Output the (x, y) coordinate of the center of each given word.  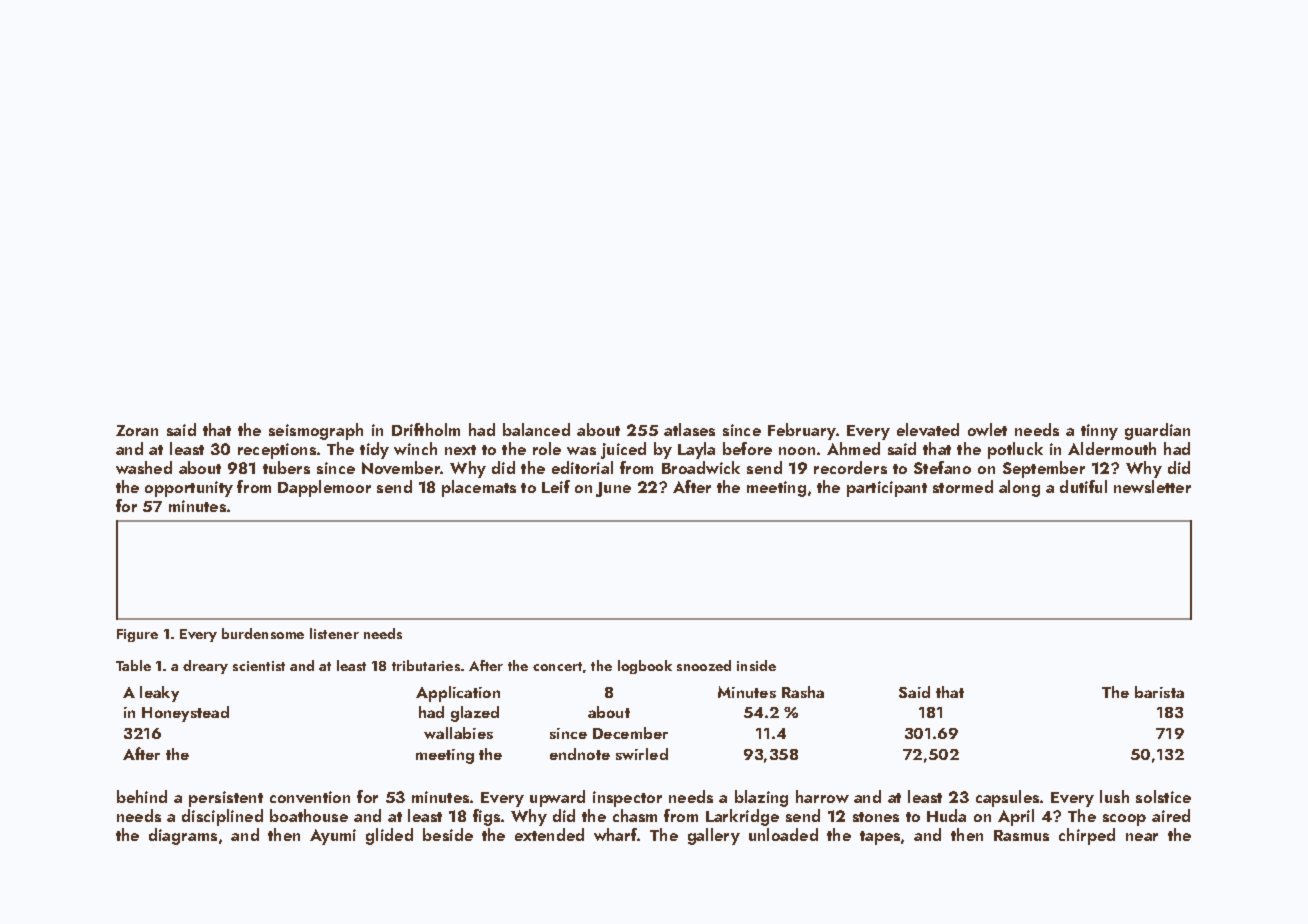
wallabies (458, 733)
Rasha (803, 692)
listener (334, 633)
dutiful (1083, 486)
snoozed (704, 665)
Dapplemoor (324, 488)
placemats (479, 488)
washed (144, 467)
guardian (1157, 431)
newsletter (1152, 486)
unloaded (783, 834)
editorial (582, 467)
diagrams (183, 836)
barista (1159, 692)
